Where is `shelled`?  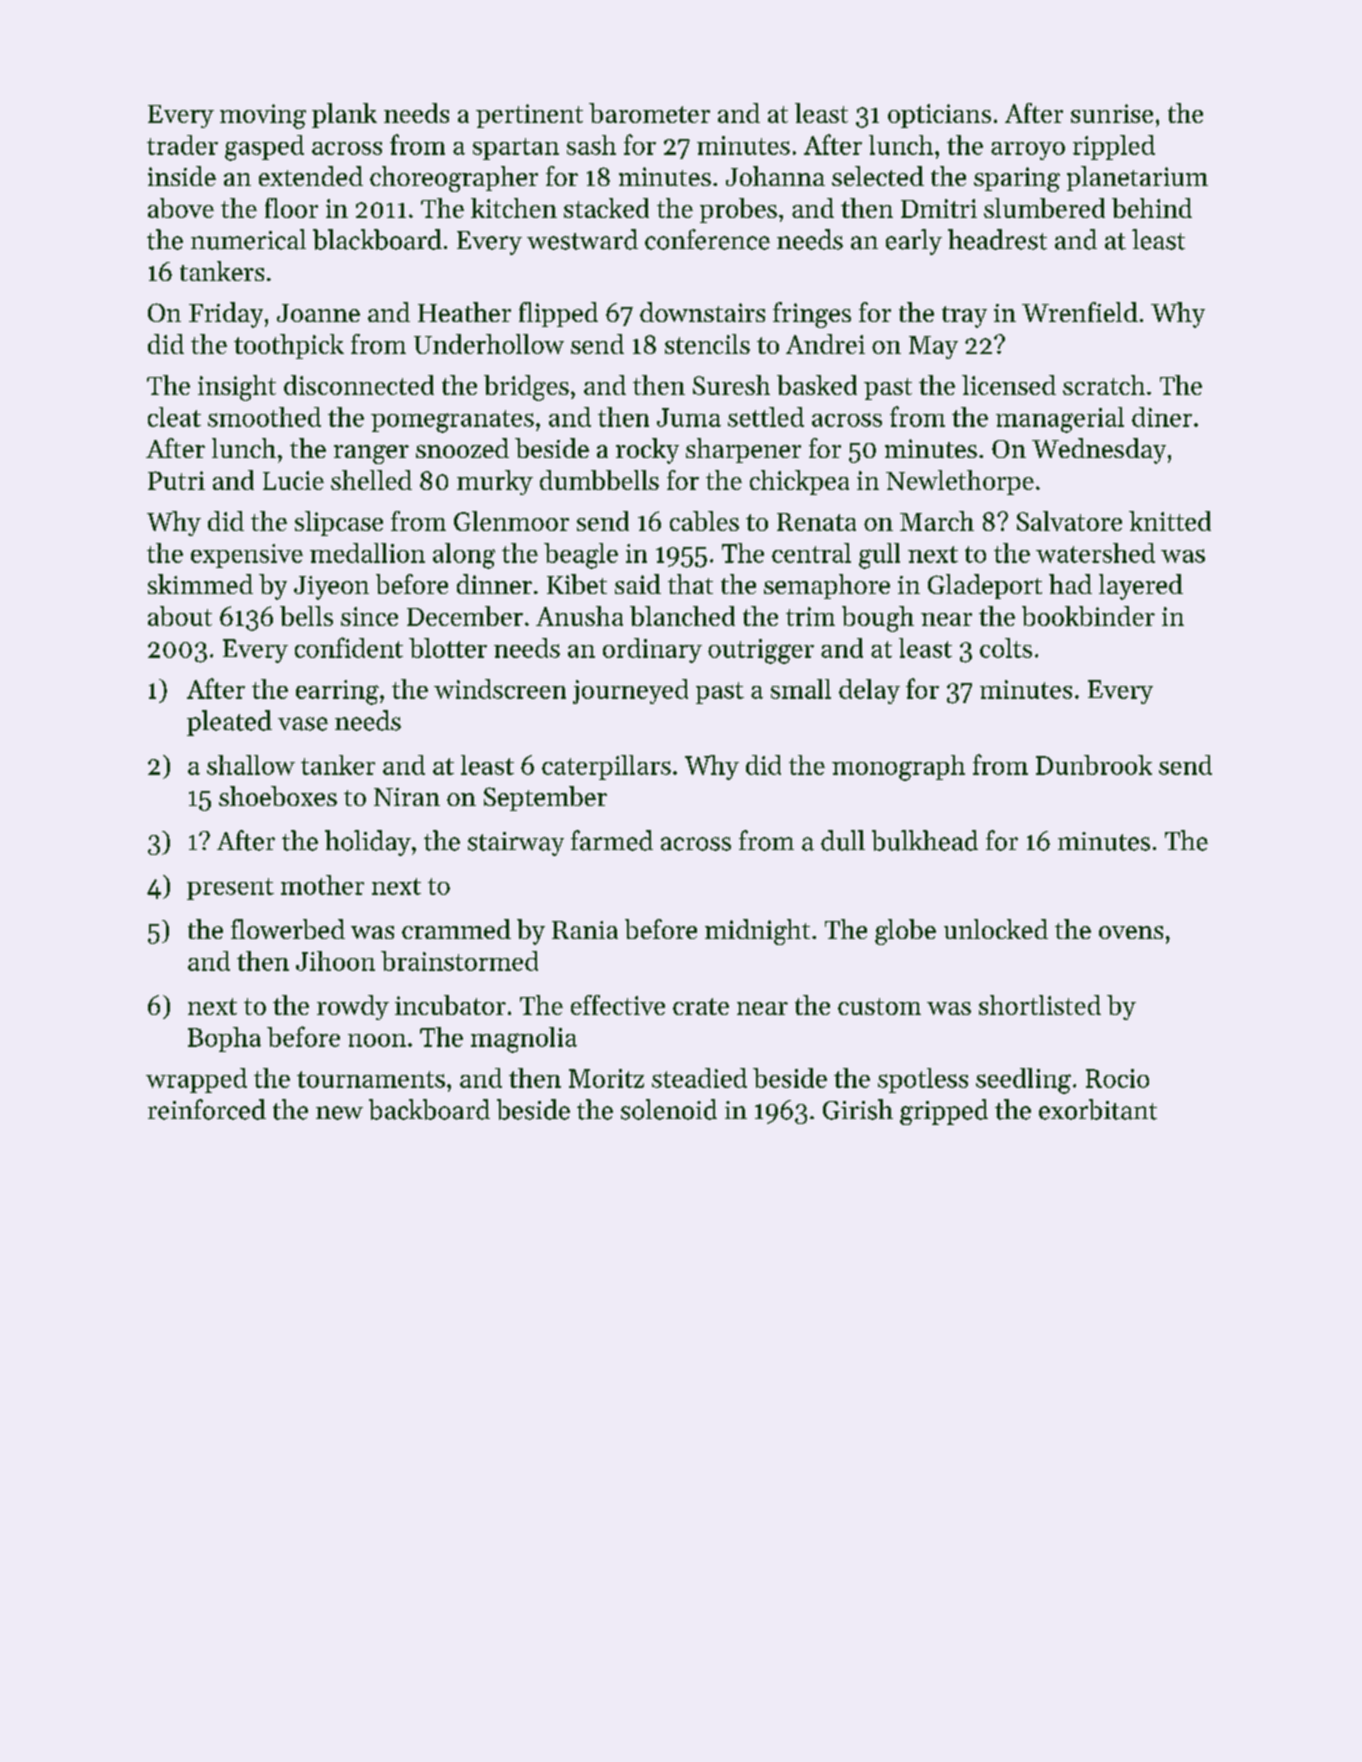
shelled is located at coordinates (371, 480).
